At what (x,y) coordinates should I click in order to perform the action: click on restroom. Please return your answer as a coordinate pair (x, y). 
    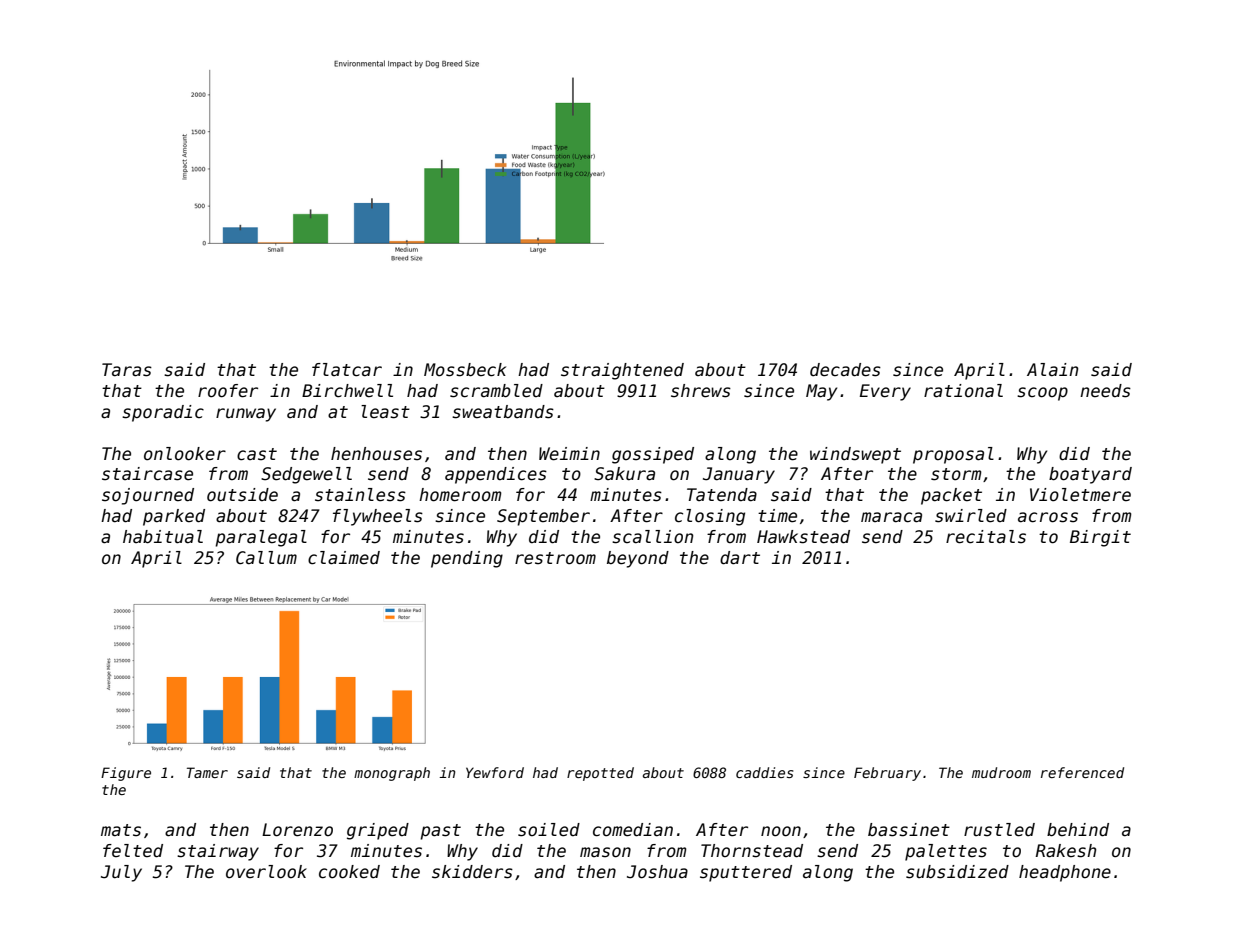
    Looking at the image, I should click on (555, 558).
